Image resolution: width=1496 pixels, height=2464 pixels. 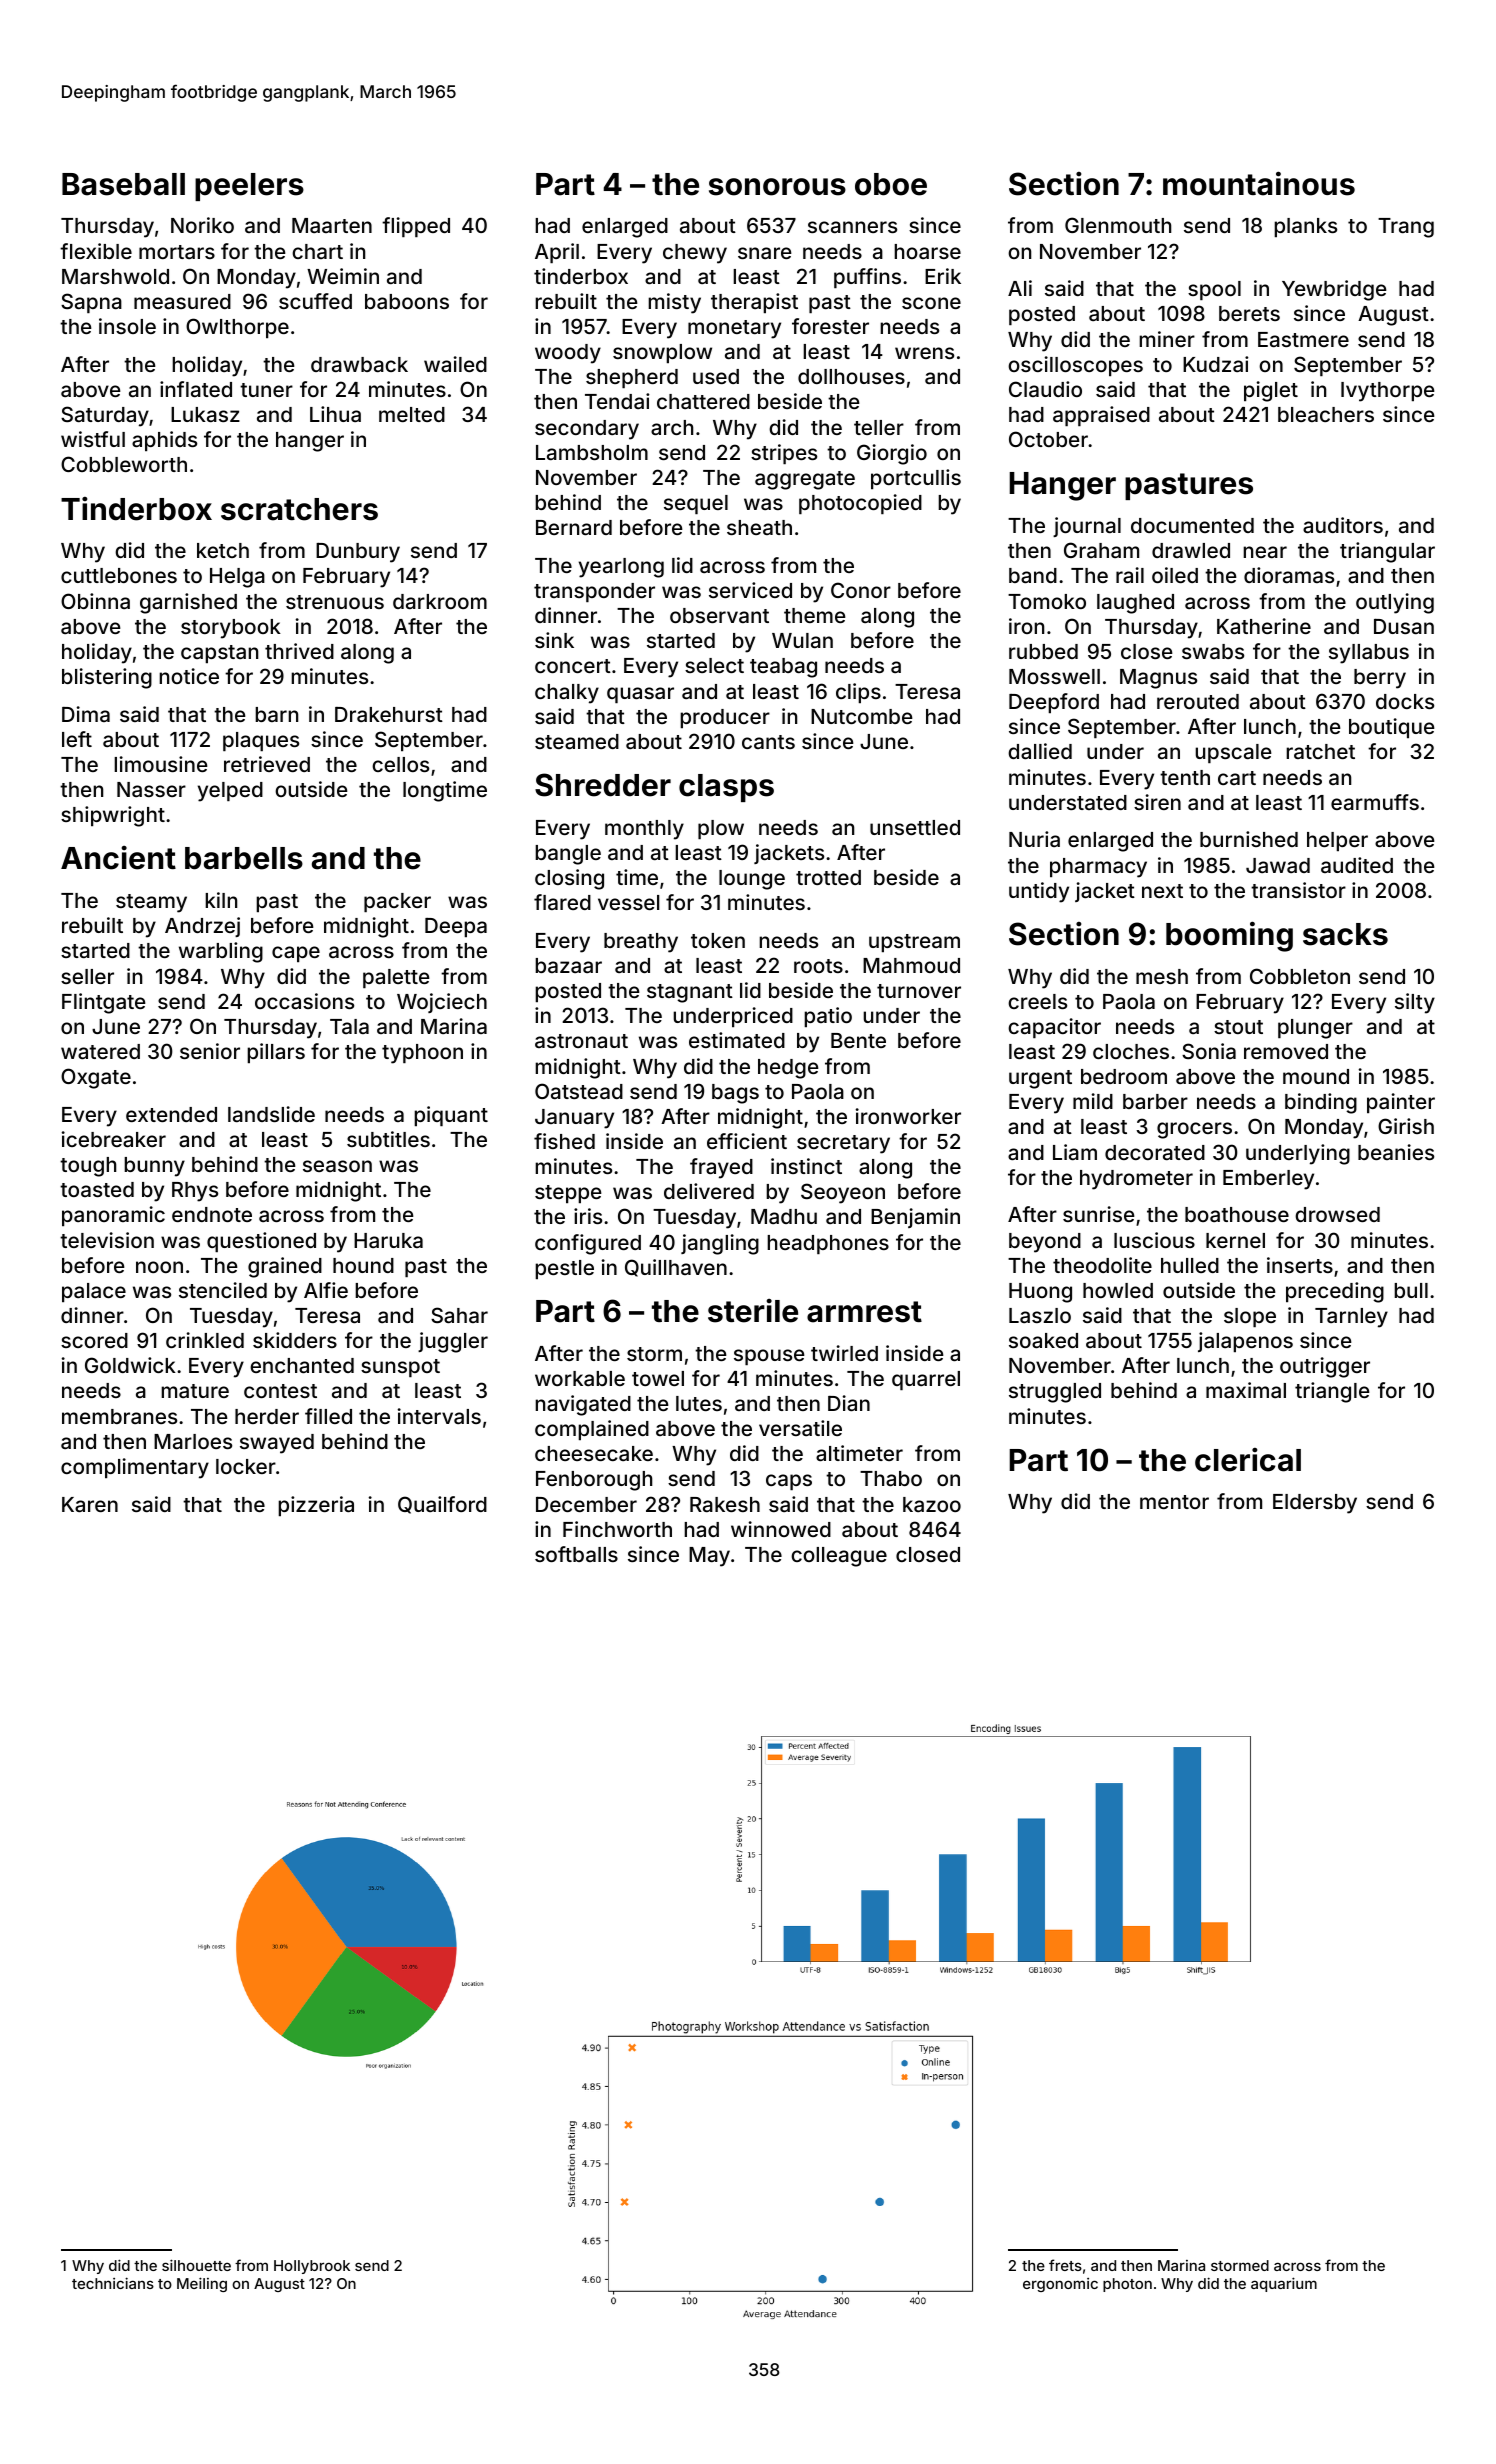 What do you see at coordinates (451, 1116) in the screenshot?
I see `piquant` at bounding box center [451, 1116].
